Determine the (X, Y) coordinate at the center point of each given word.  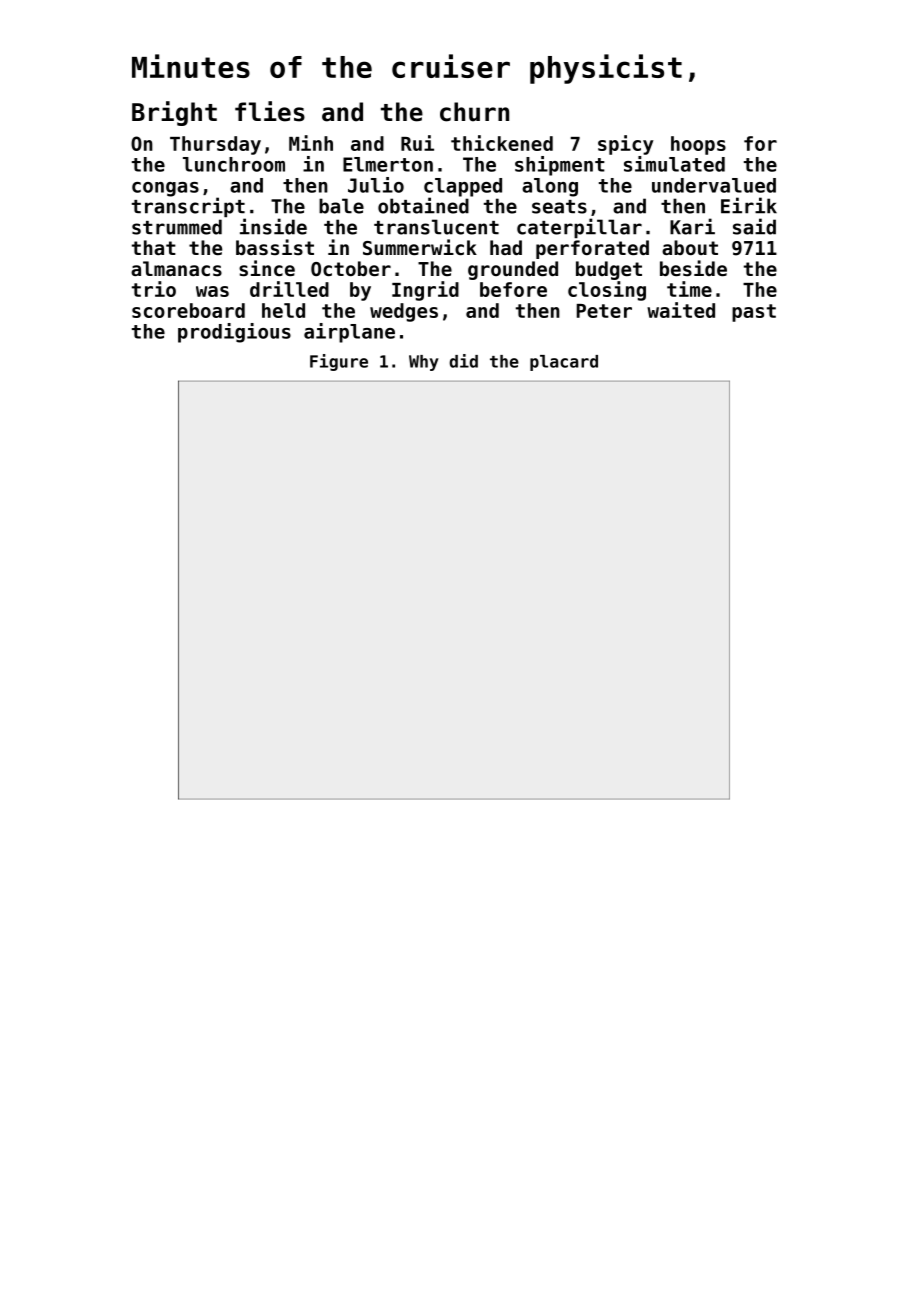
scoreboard (188, 310)
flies (270, 111)
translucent (436, 227)
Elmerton (388, 164)
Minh (311, 143)
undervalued (714, 185)
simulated (674, 164)
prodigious (234, 333)
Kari (692, 226)
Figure (339, 362)
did (464, 361)
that (154, 247)
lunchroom (234, 164)
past (754, 313)
